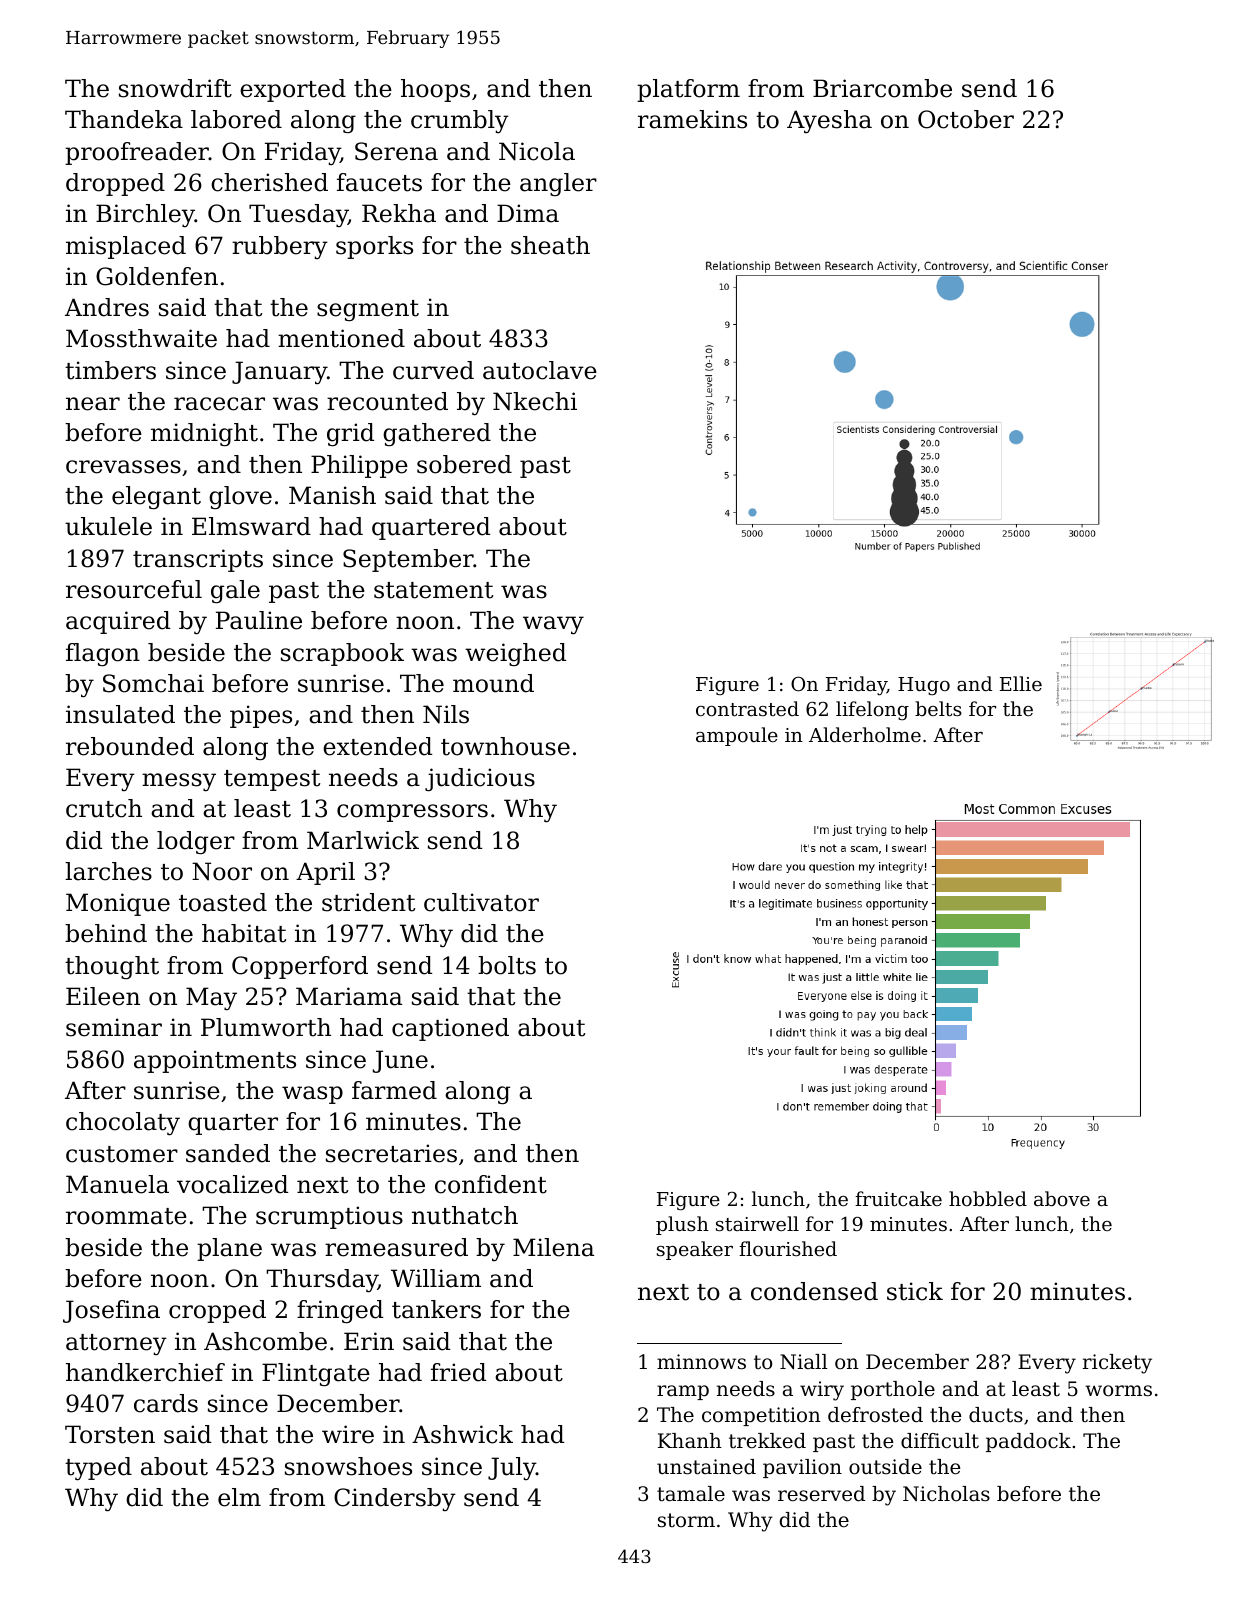  What do you see at coordinates (829, 121) in the document?
I see `Ayesha` at bounding box center [829, 121].
